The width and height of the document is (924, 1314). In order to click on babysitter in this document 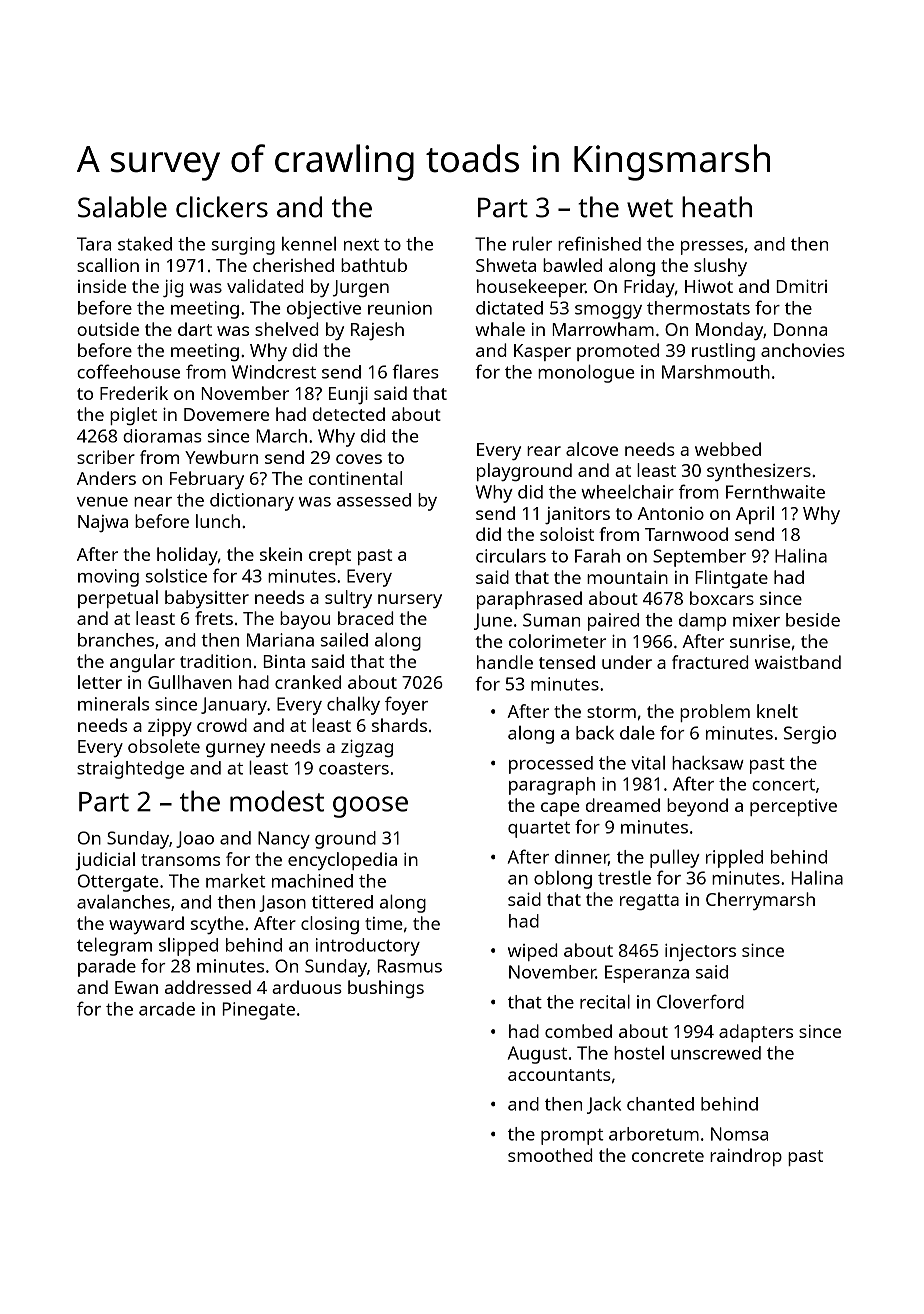, I will do `click(207, 599)`.
